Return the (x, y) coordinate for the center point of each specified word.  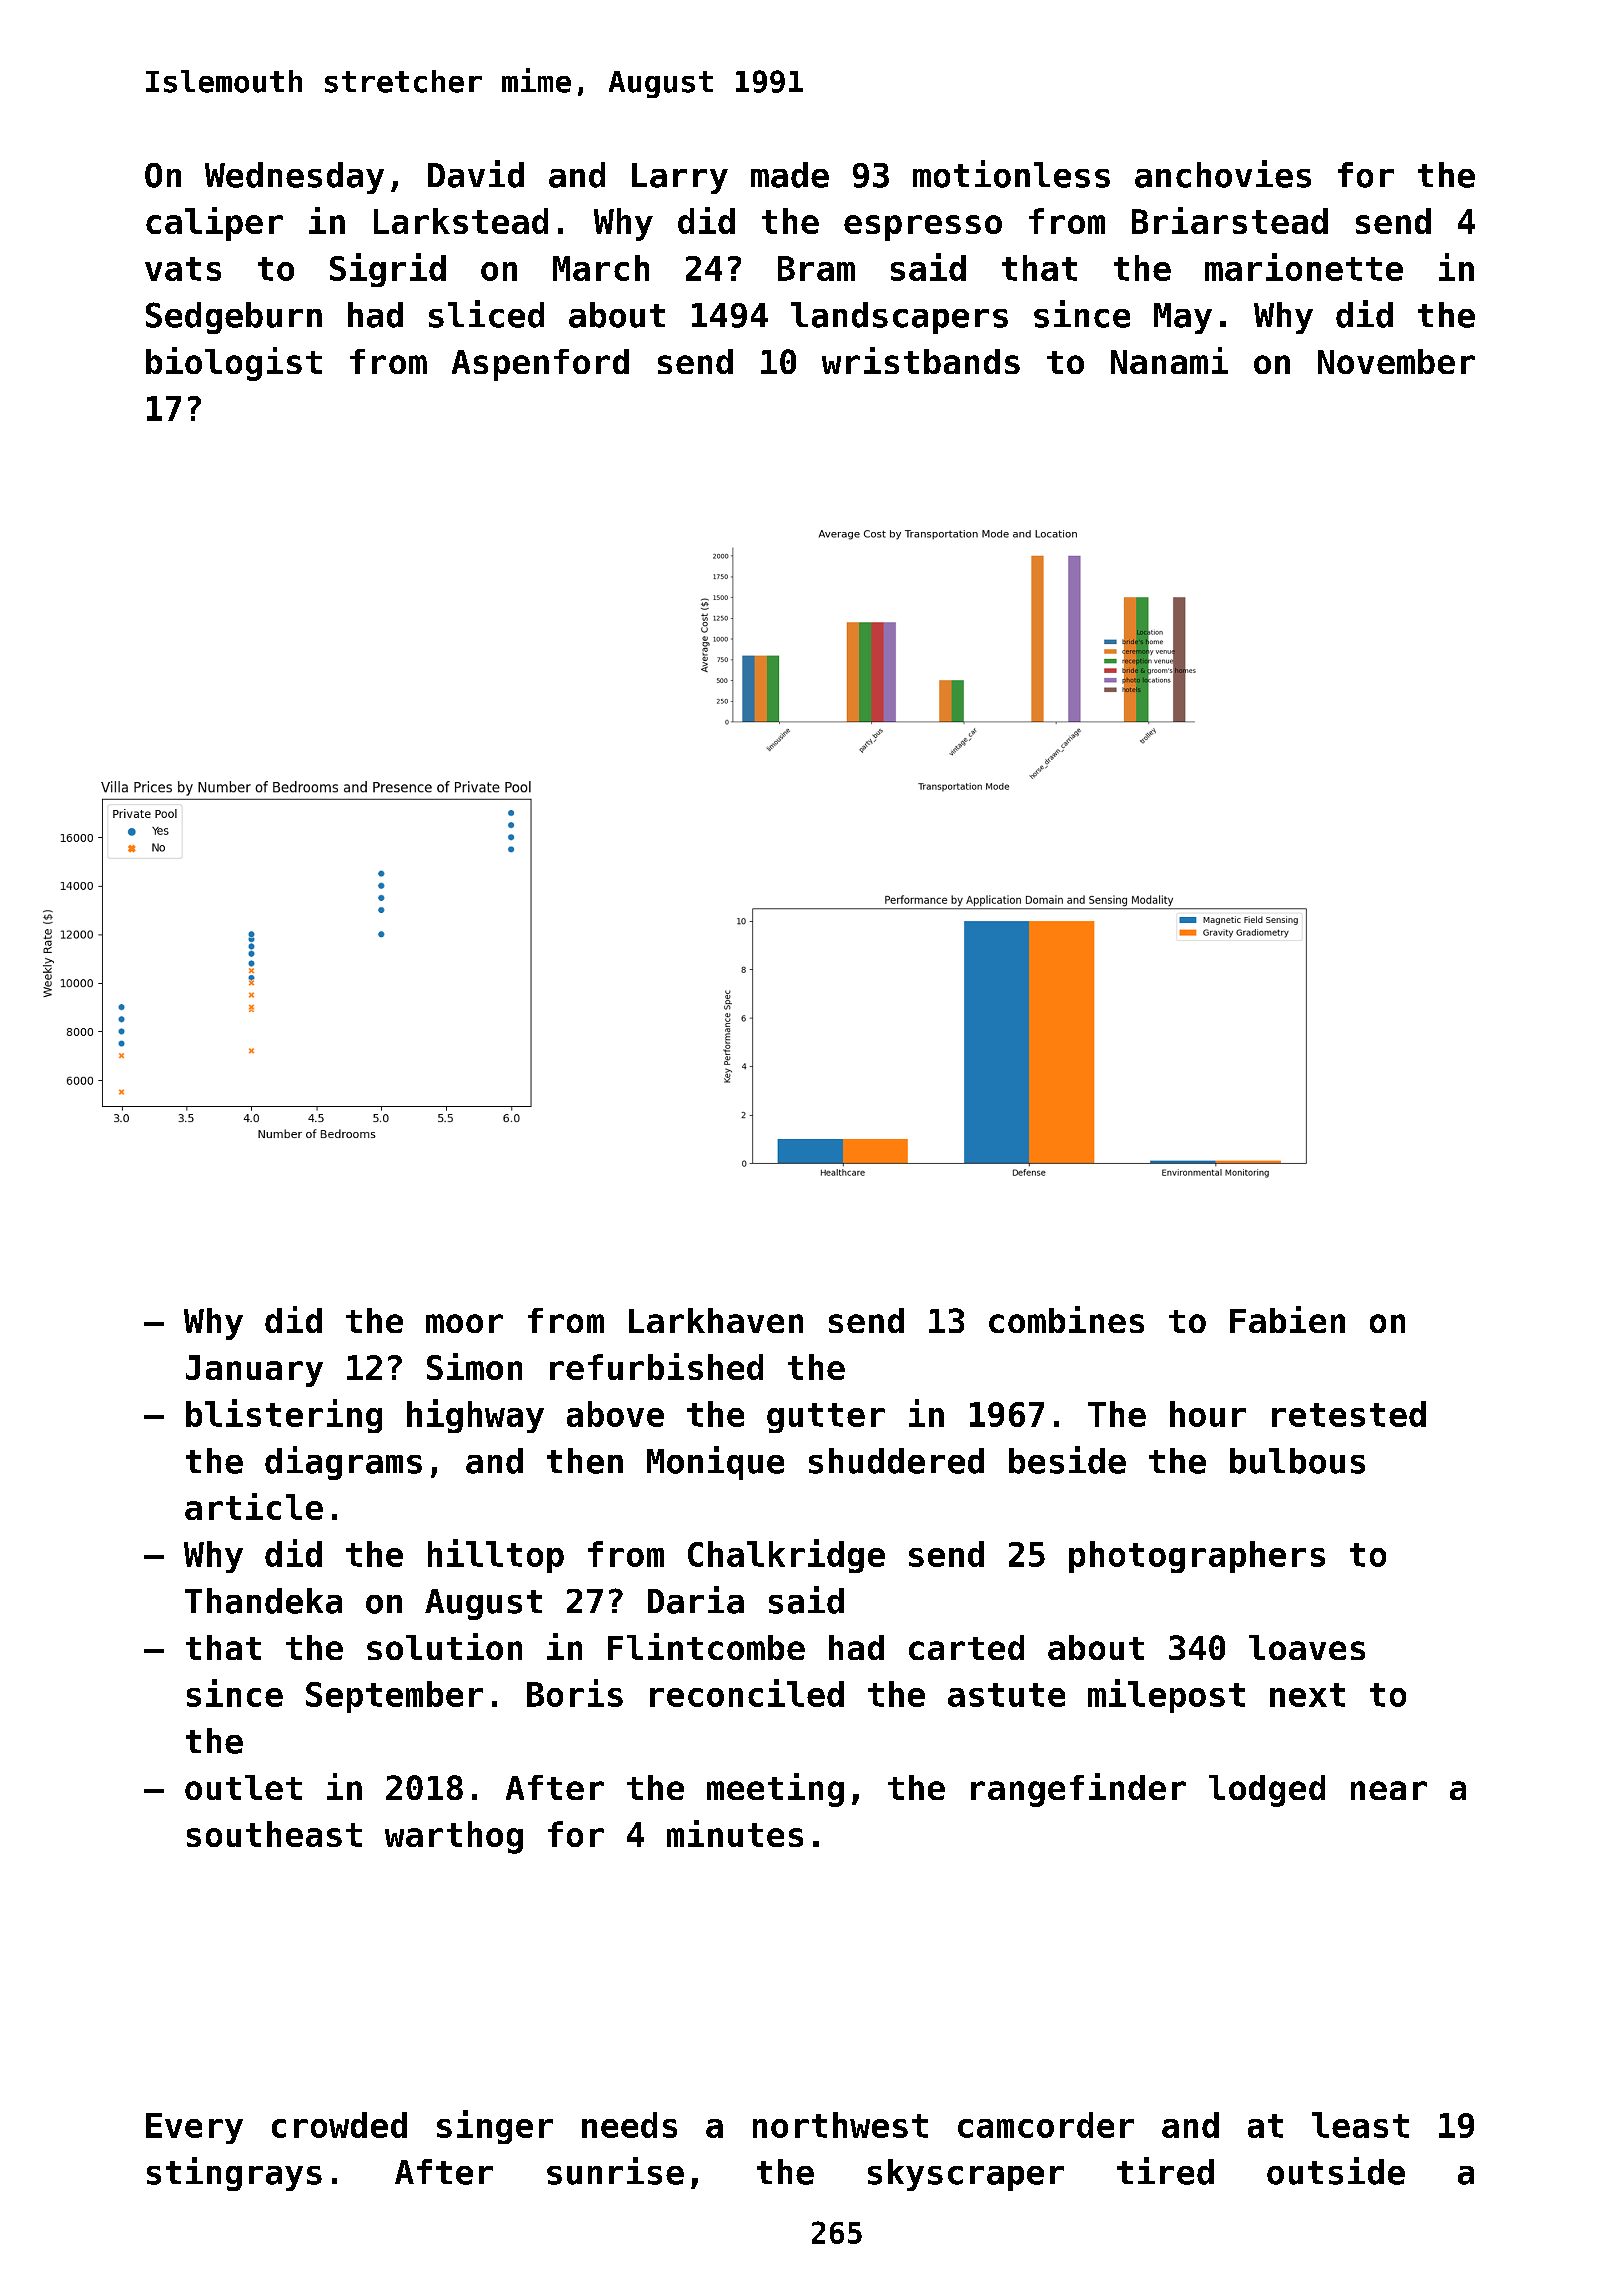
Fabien (1287, 1319)
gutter (826, 1418)
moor (464, 1323)
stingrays (234, 2174)
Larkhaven (716, 1320)
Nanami (1169, 360)
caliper (214, 224)
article (254, 1506)
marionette (1304, 267)
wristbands (921, 360)
